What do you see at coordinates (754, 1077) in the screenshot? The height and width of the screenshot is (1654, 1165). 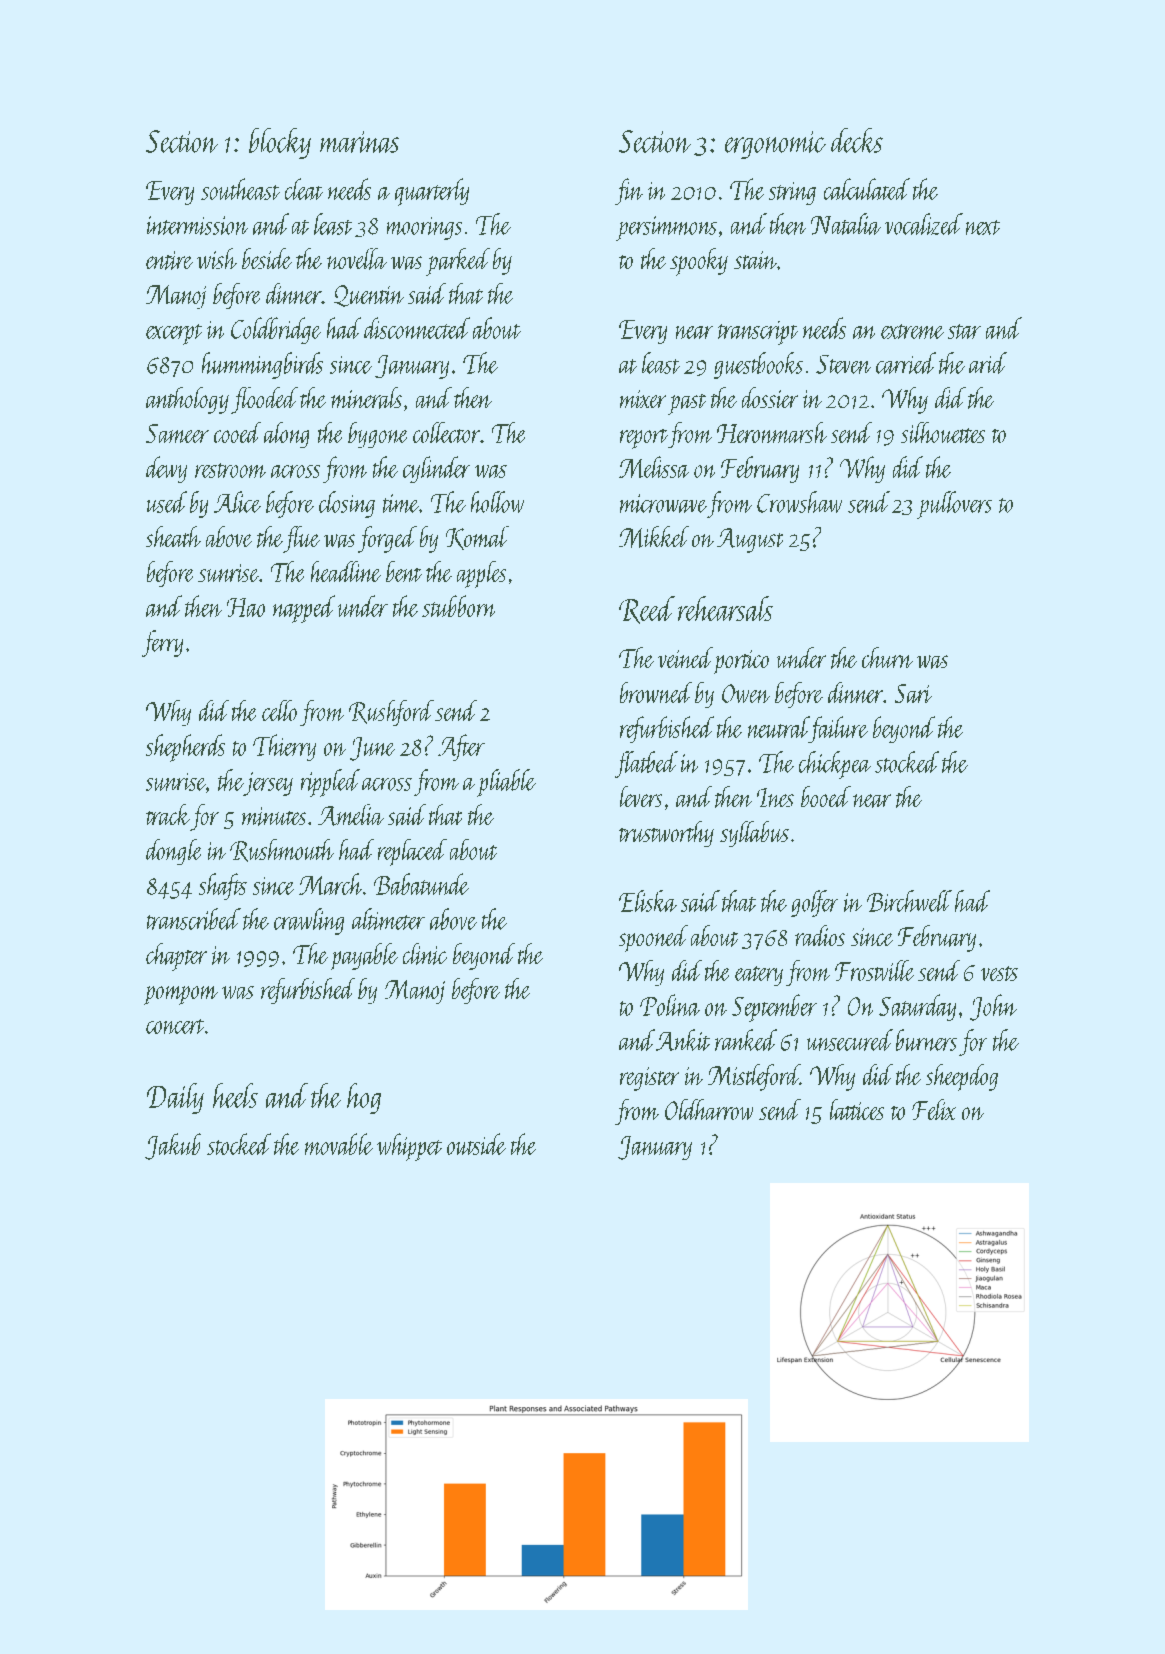 I see `Mistleford` at bounding box center [754, 1077].
